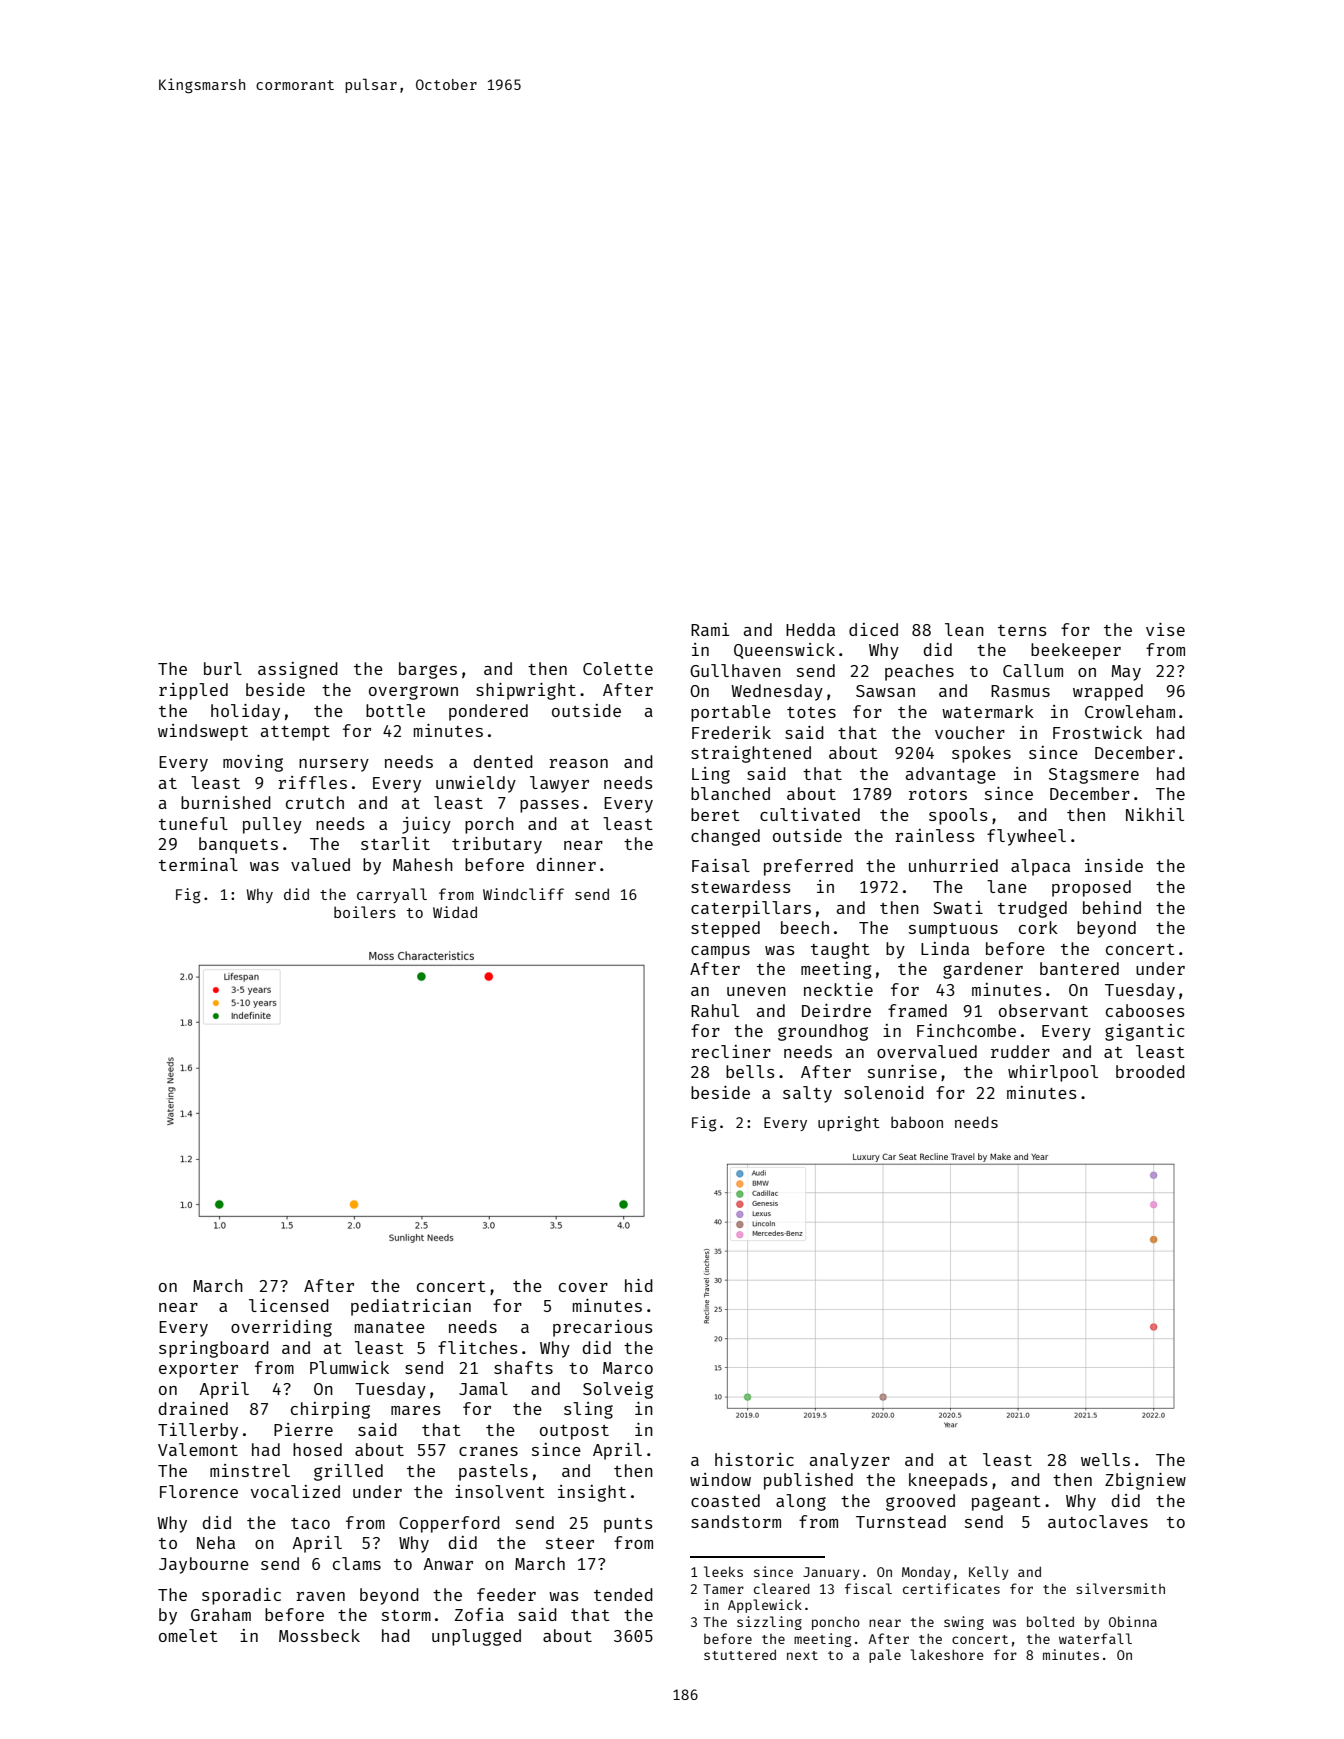 Image resolution: width=1344 pixels, height=1739 pixels. Describe the element at coordinates (1145, 1010) in the screenshot. I see `cabooses` at that location.
